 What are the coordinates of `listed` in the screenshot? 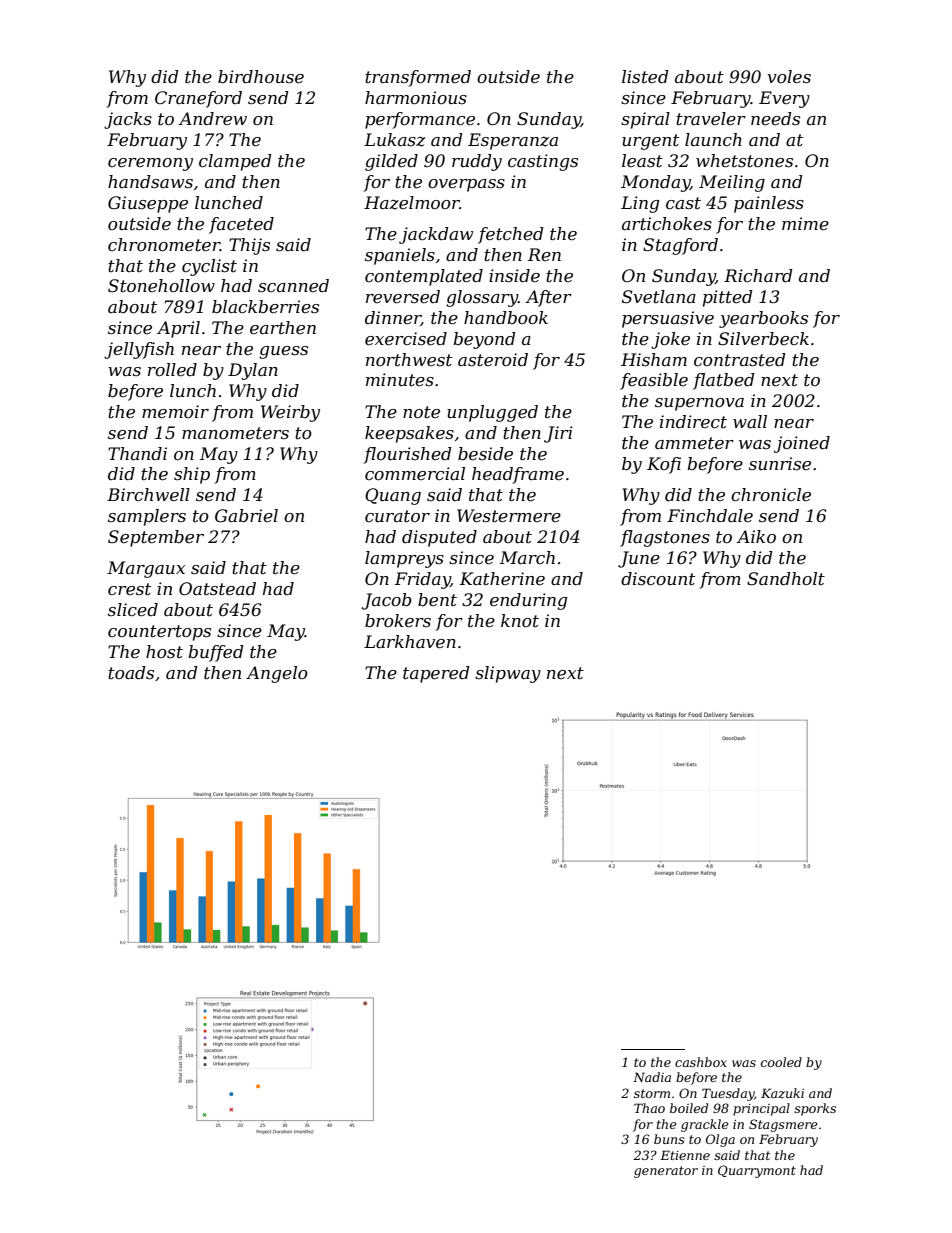 It's located at (645, 77).
